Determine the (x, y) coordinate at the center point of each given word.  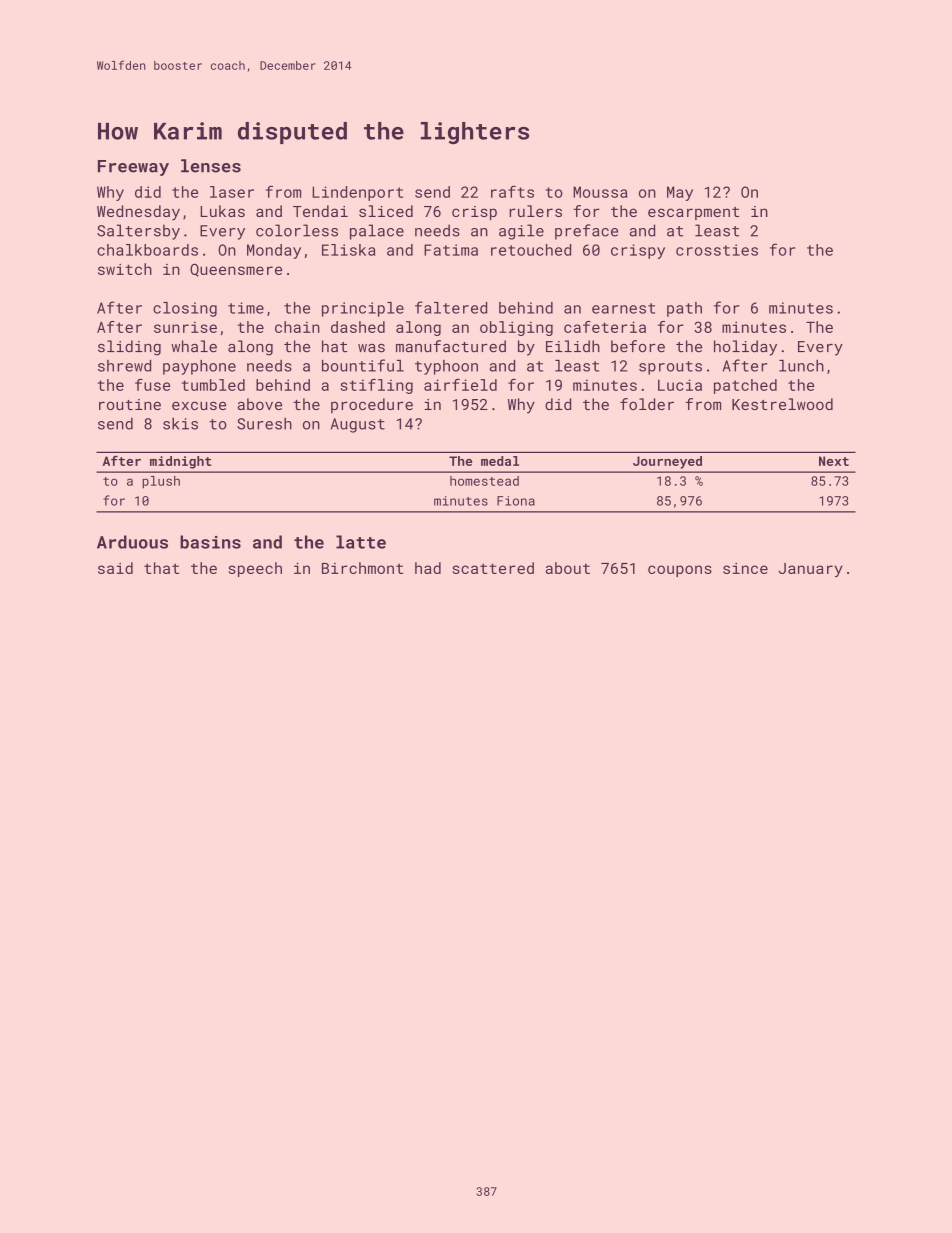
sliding (129, 348)
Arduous (132, 542)
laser (232, 192)
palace (377, 232)
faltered (451, 307)
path (684, 309)
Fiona (516, 501)
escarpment (693, 213)
